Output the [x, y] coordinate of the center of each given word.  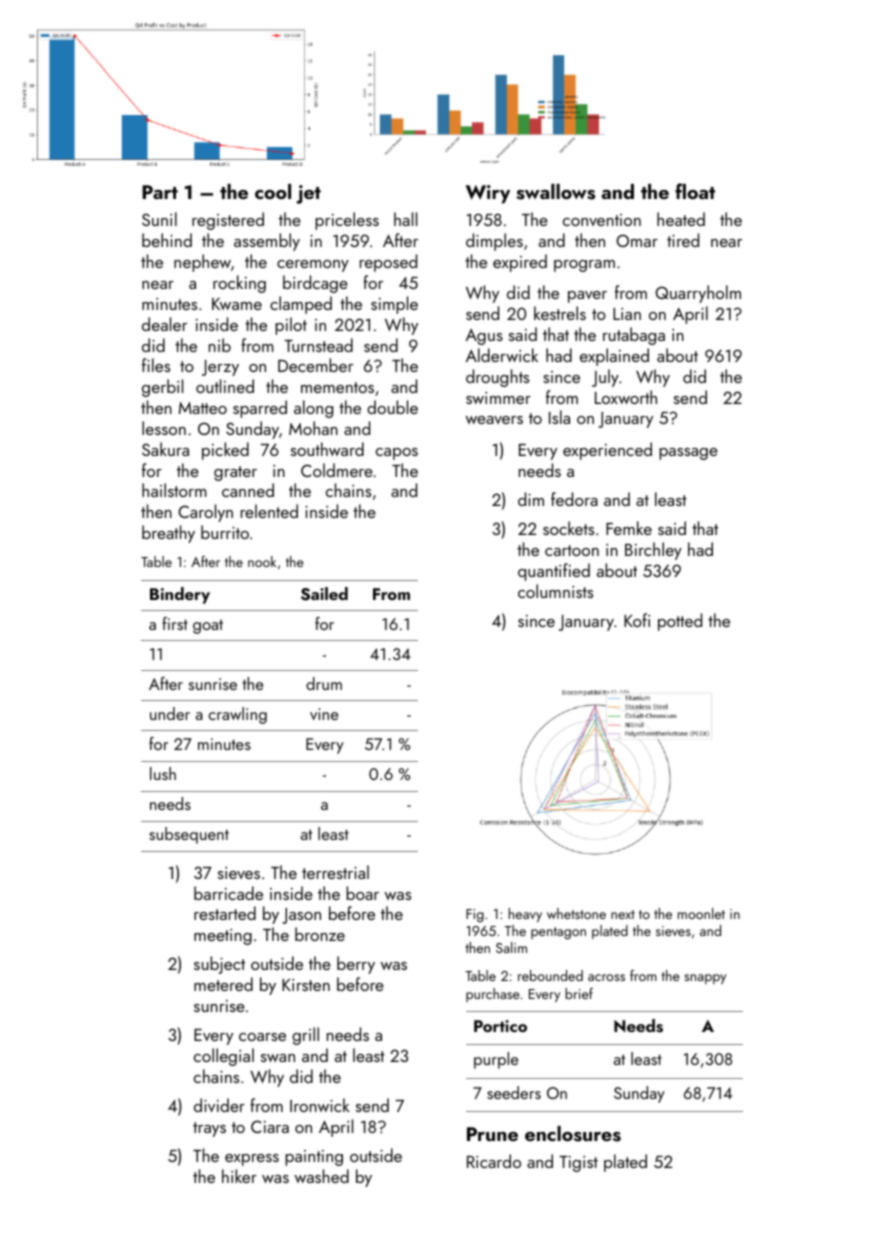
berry [356, 965]
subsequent [189, 835]
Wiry [488, 194]
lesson [164, 428]
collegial [224, 1057]
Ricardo [494, 1161]
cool [273, 191]
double [392, 407]
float [695, 191]
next [623, 914]
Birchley [653, 551]
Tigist [578, 1164]
